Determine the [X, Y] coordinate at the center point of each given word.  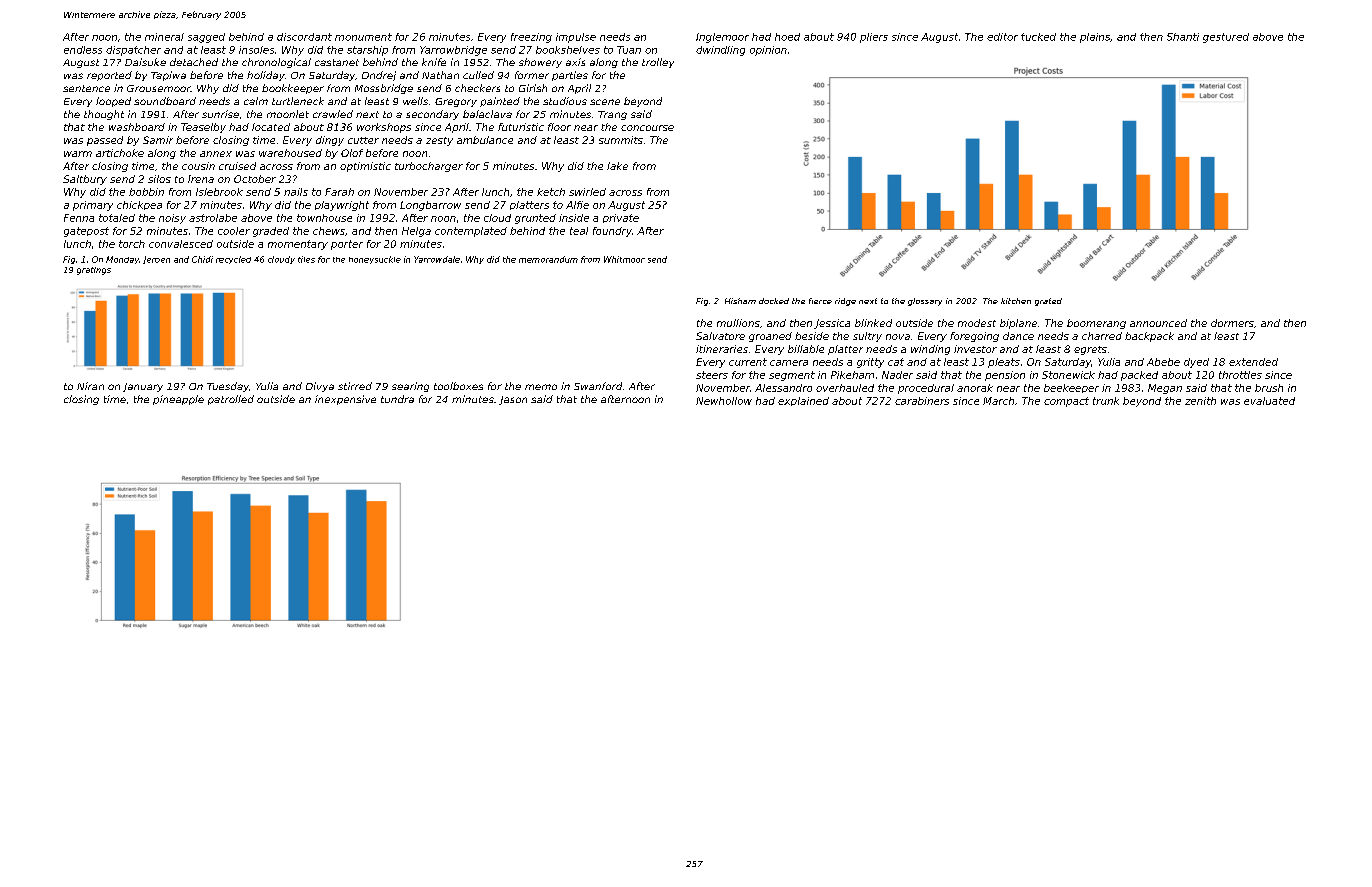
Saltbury [85, 180]
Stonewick [1068, 375]
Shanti [1183, 37]
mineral [164, 37]
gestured [1226, 38]
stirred [355, 386]
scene [605, 102]
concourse [647, 128]
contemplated [471, 232]
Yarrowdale [437, 259]
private [621, 218]
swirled [587, 192]
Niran [90, 386]
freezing [531, 38]
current [748, 362]
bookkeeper [293, 89]
